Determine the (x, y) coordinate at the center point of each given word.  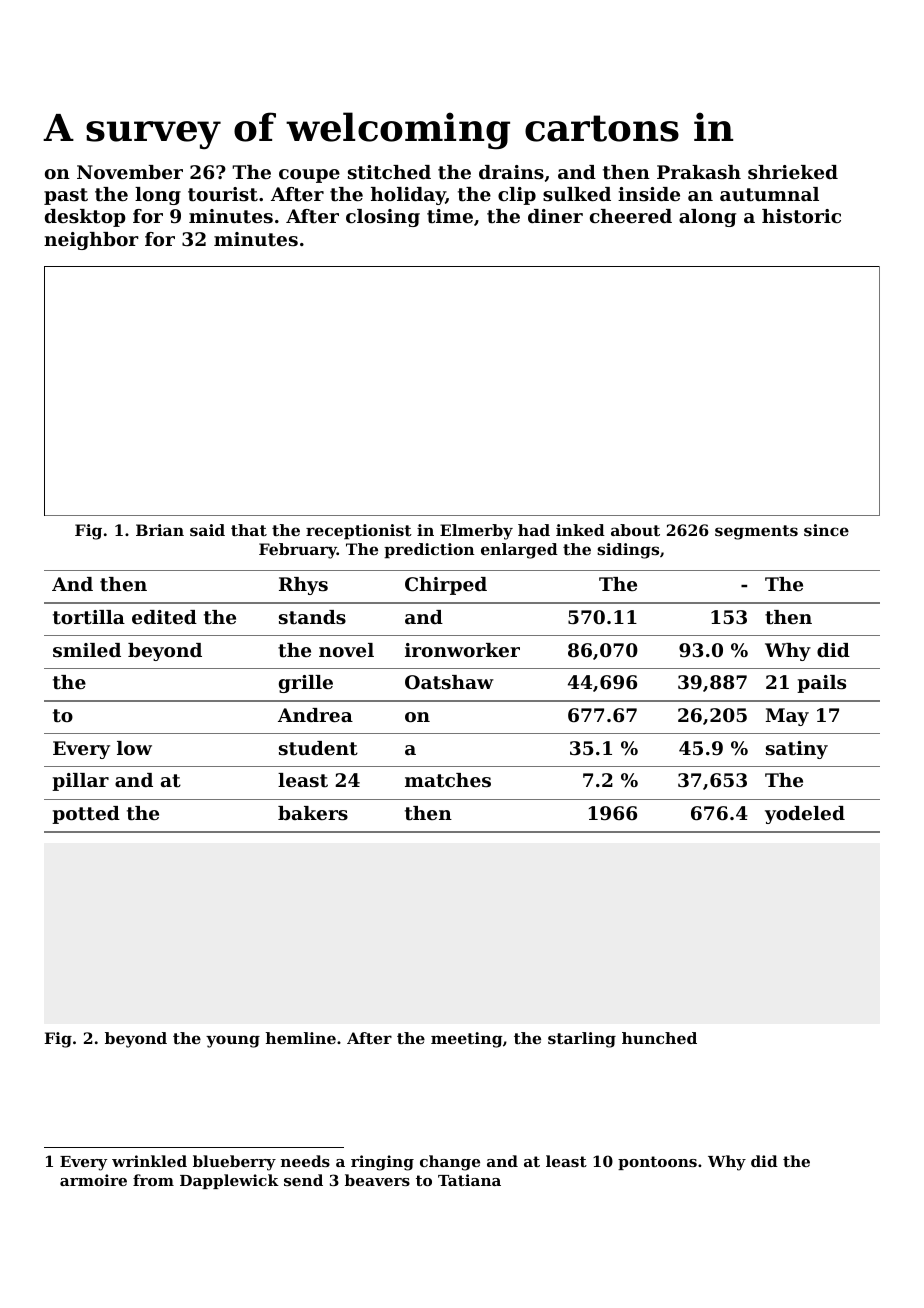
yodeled (805, 815)
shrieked (793, 172)
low (134, 748)
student (318, 748)
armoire (93, 1180)
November (130, 172)
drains (511, 172)
